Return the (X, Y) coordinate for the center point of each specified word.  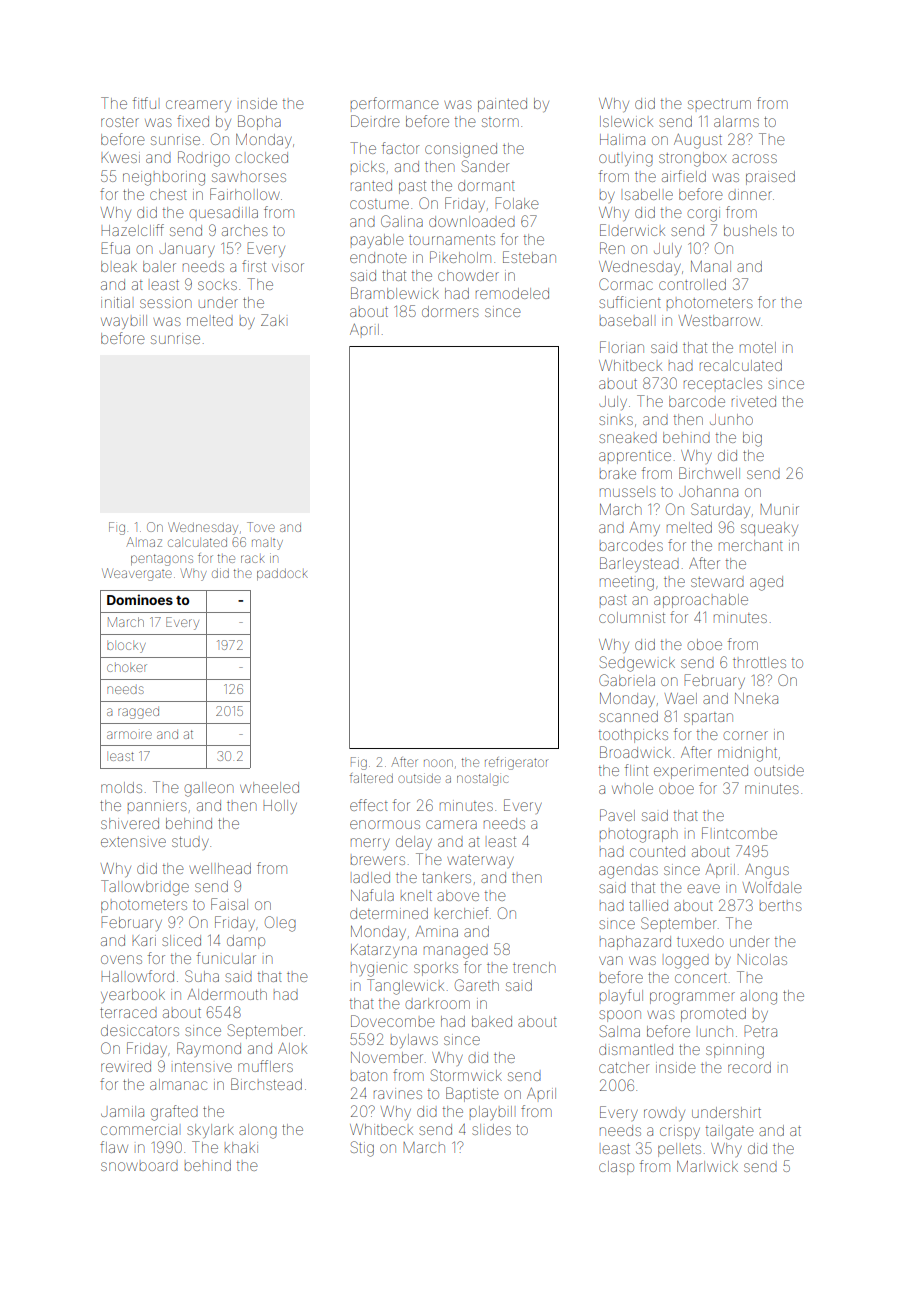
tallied (648, 905)
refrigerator (516, 763)
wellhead (220, 868)
